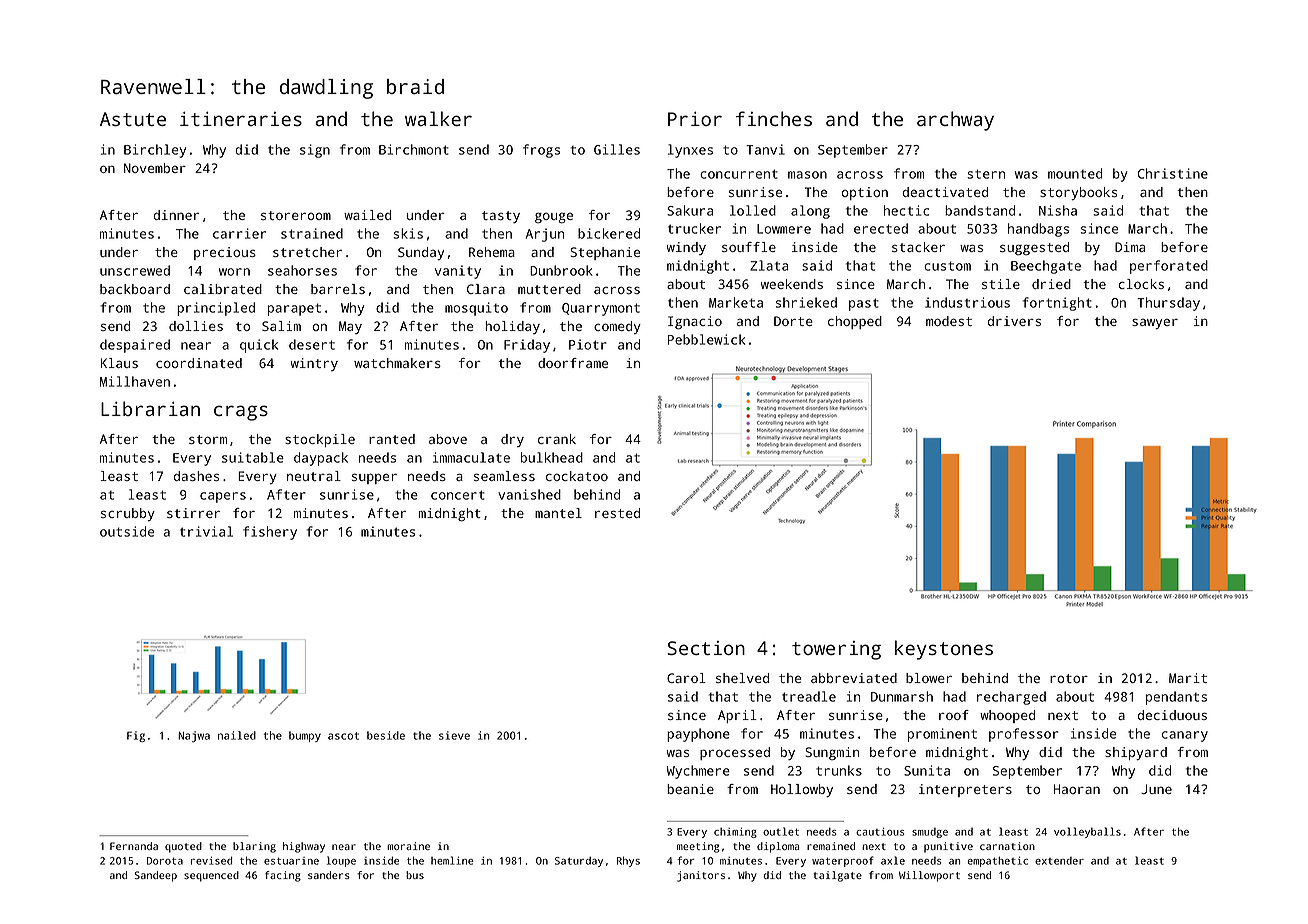 The width and height of the screenshot is (1308, 924). I want to click on facing, so click(283, 876).
